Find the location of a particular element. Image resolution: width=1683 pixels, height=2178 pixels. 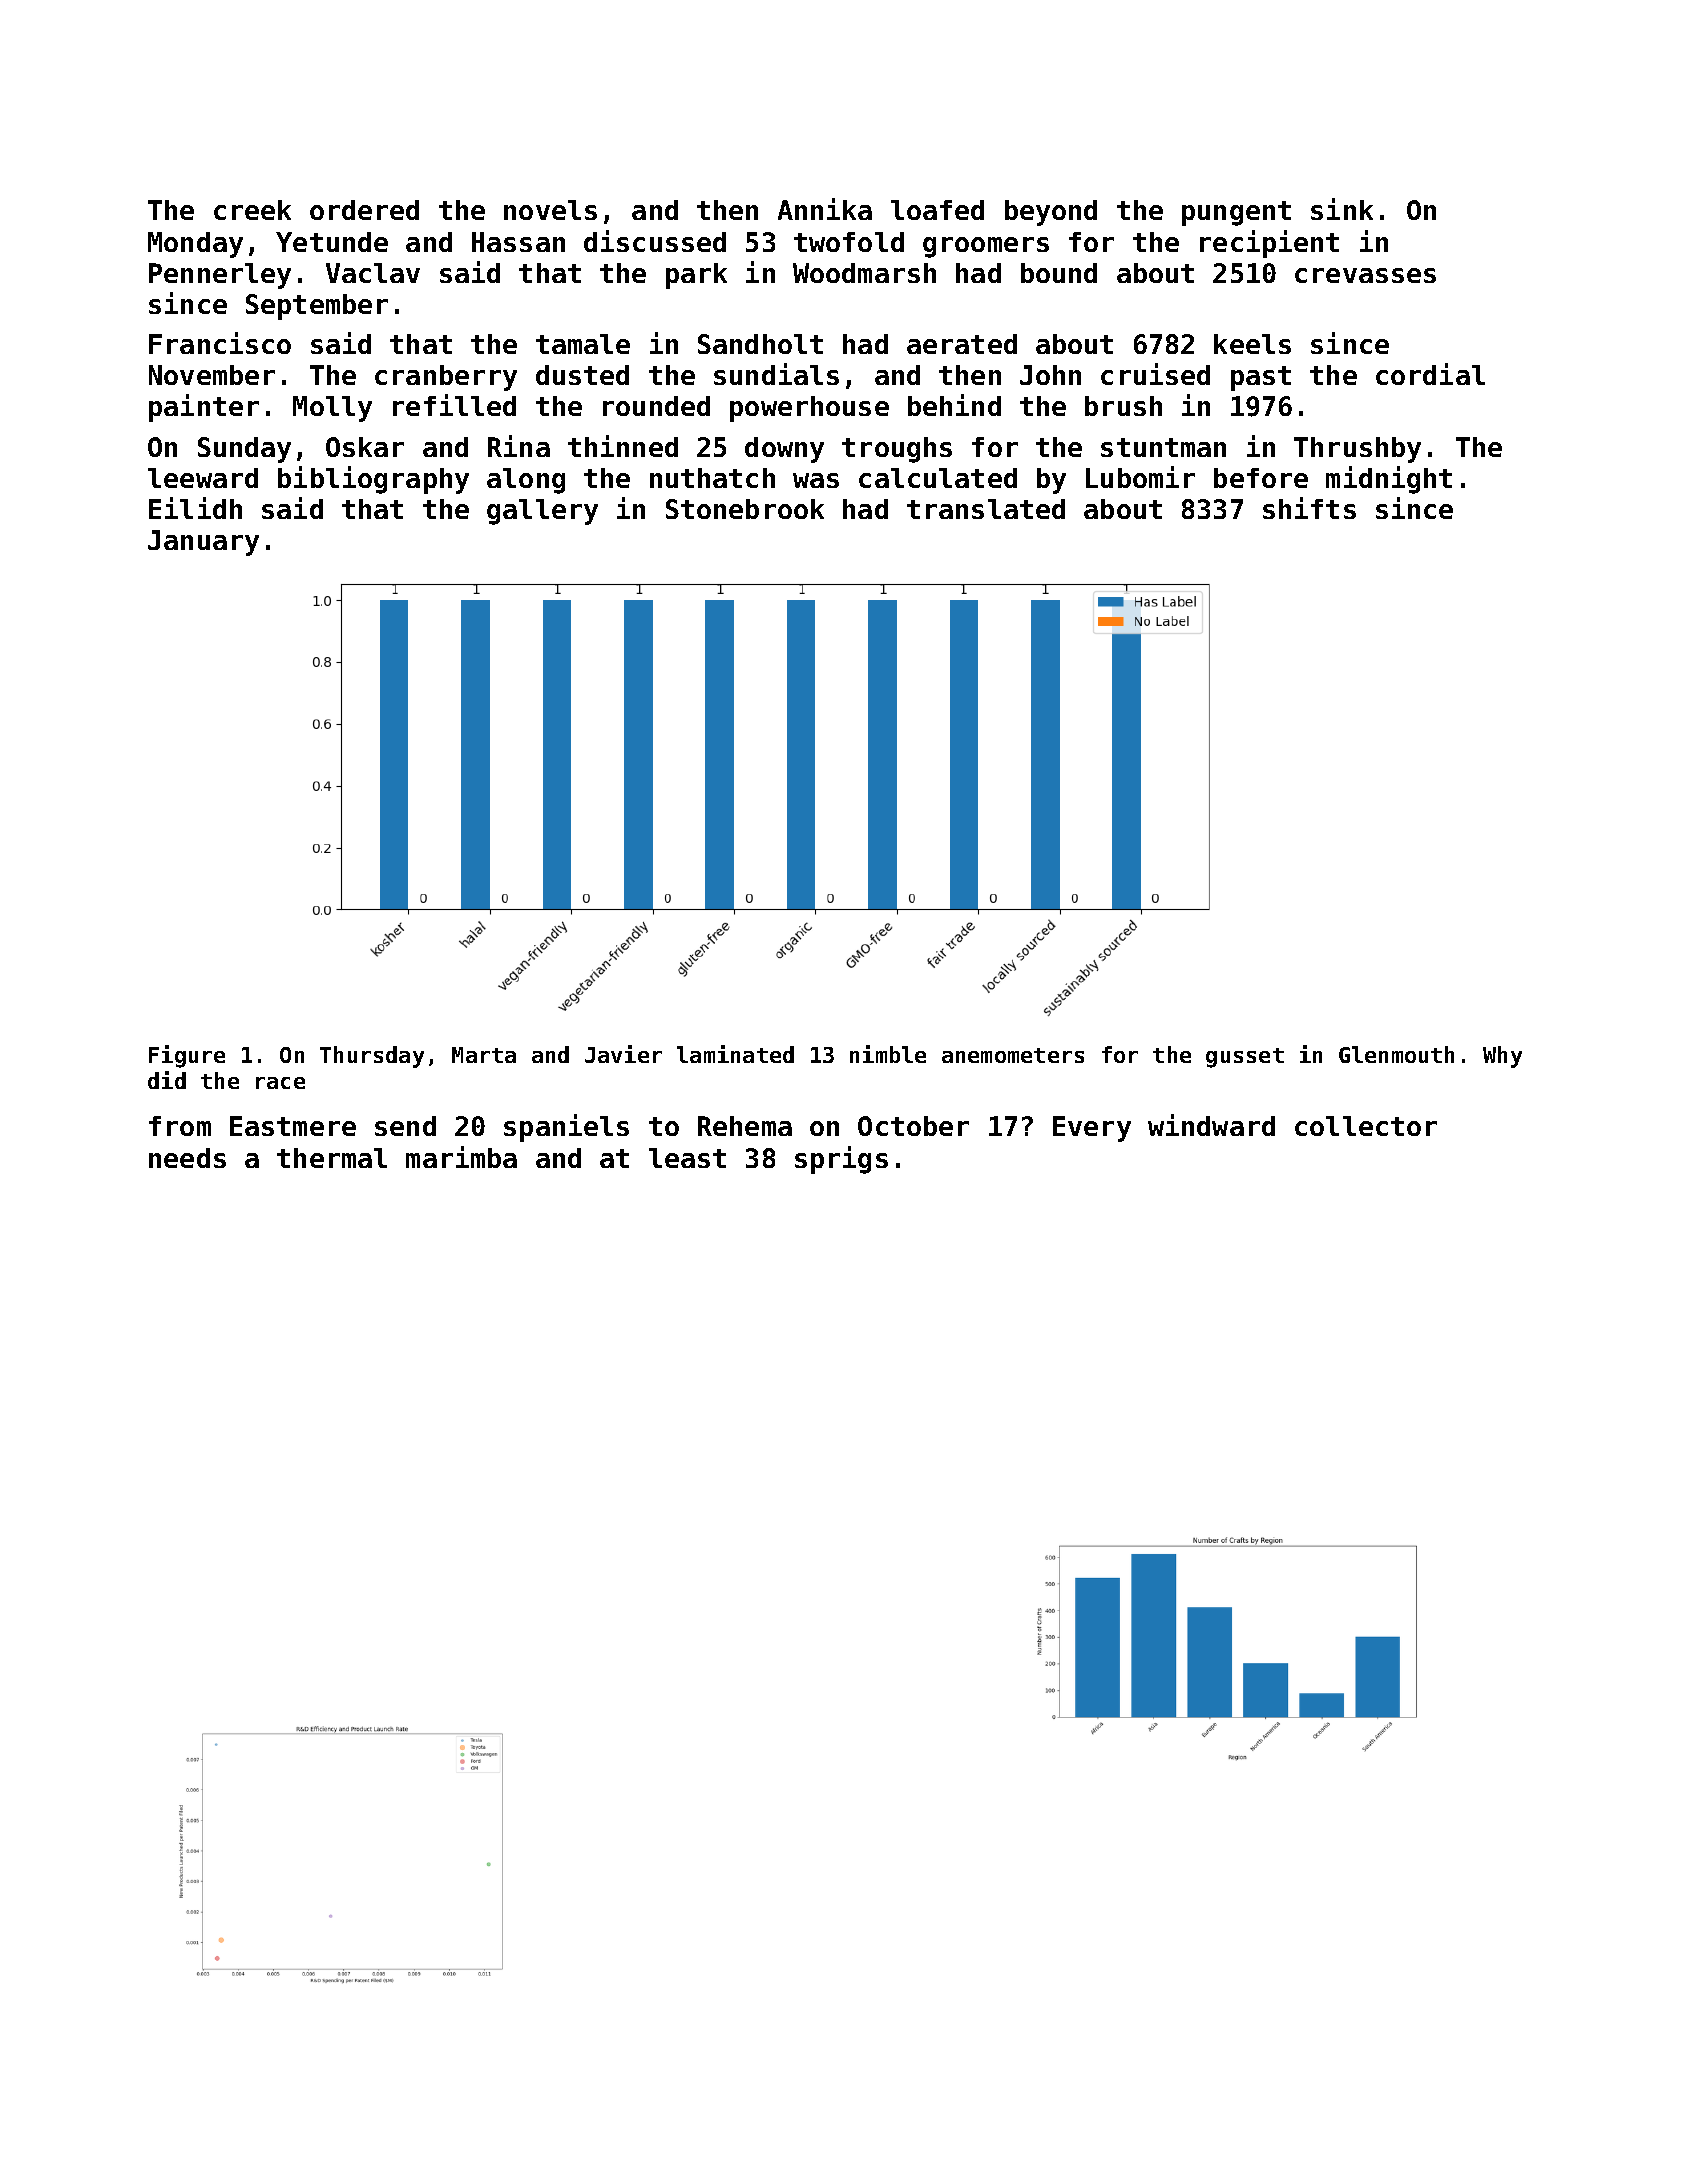

before is located at coordinates (1261, 478).
